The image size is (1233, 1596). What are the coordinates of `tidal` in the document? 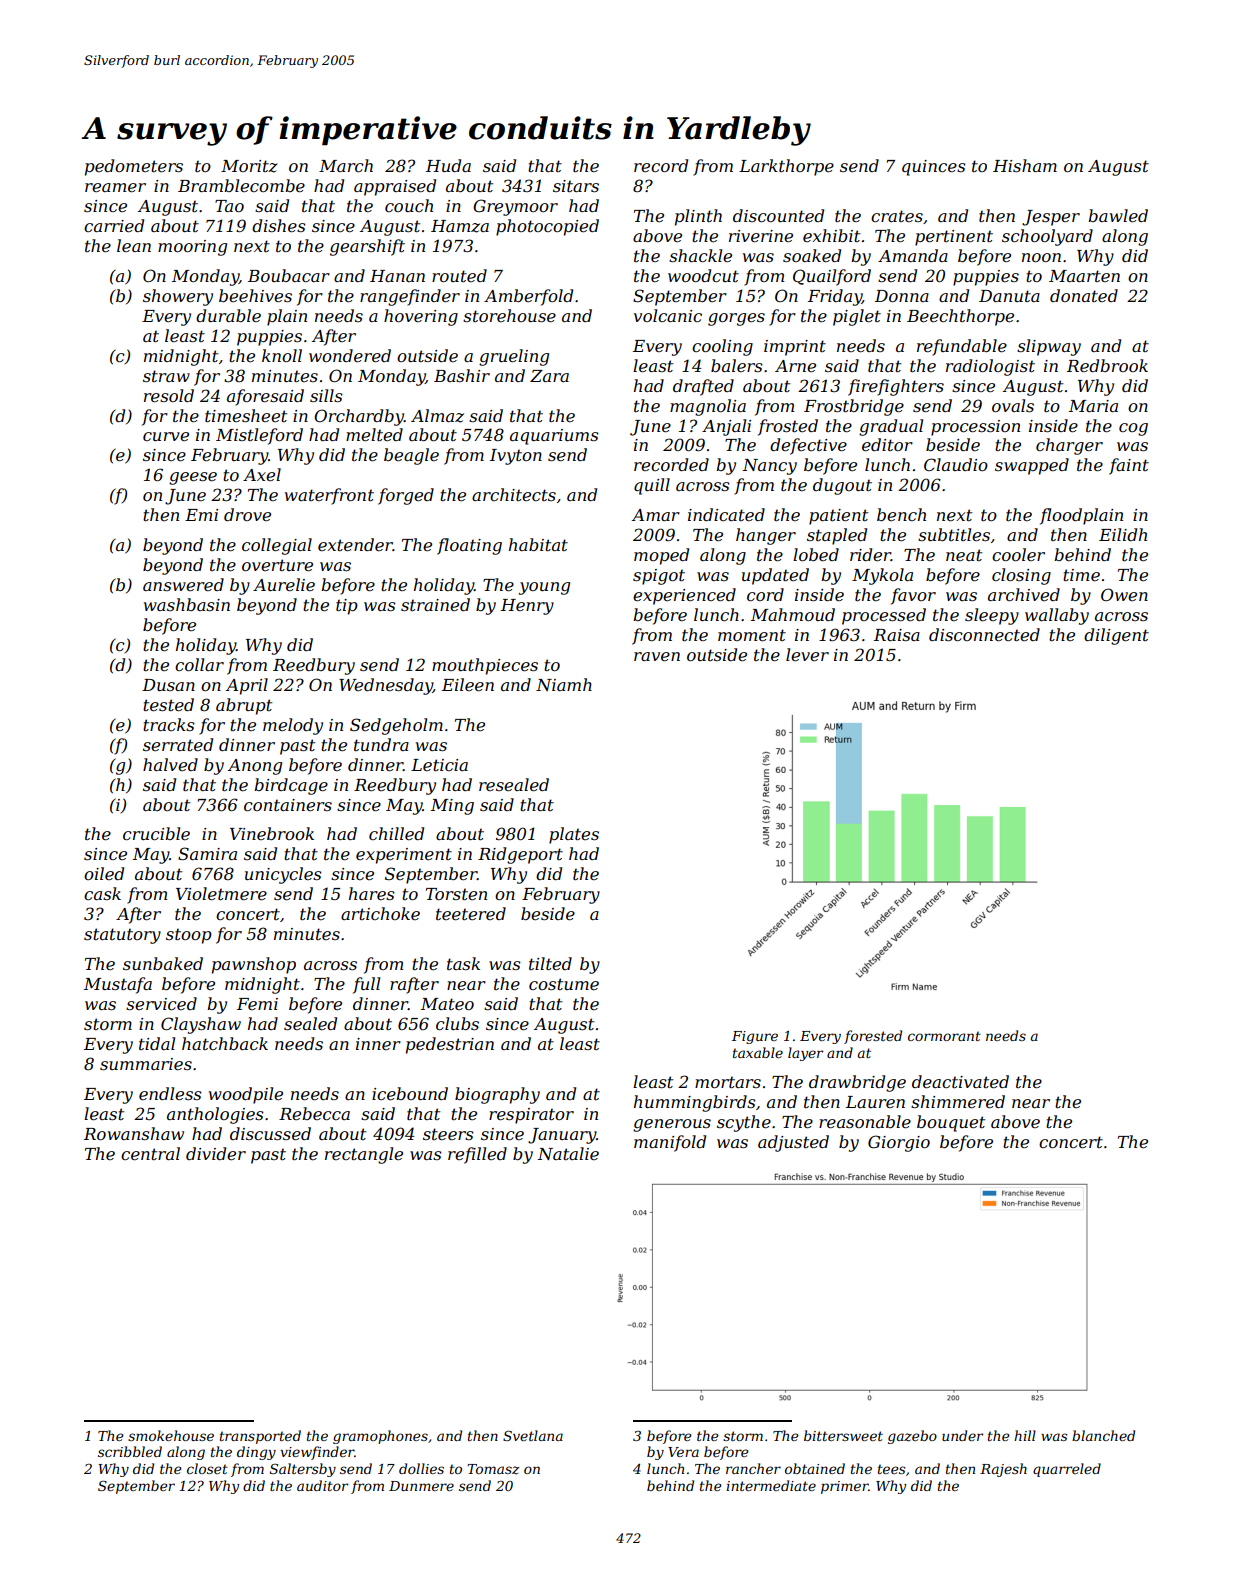 It's located at (157, 1043).
